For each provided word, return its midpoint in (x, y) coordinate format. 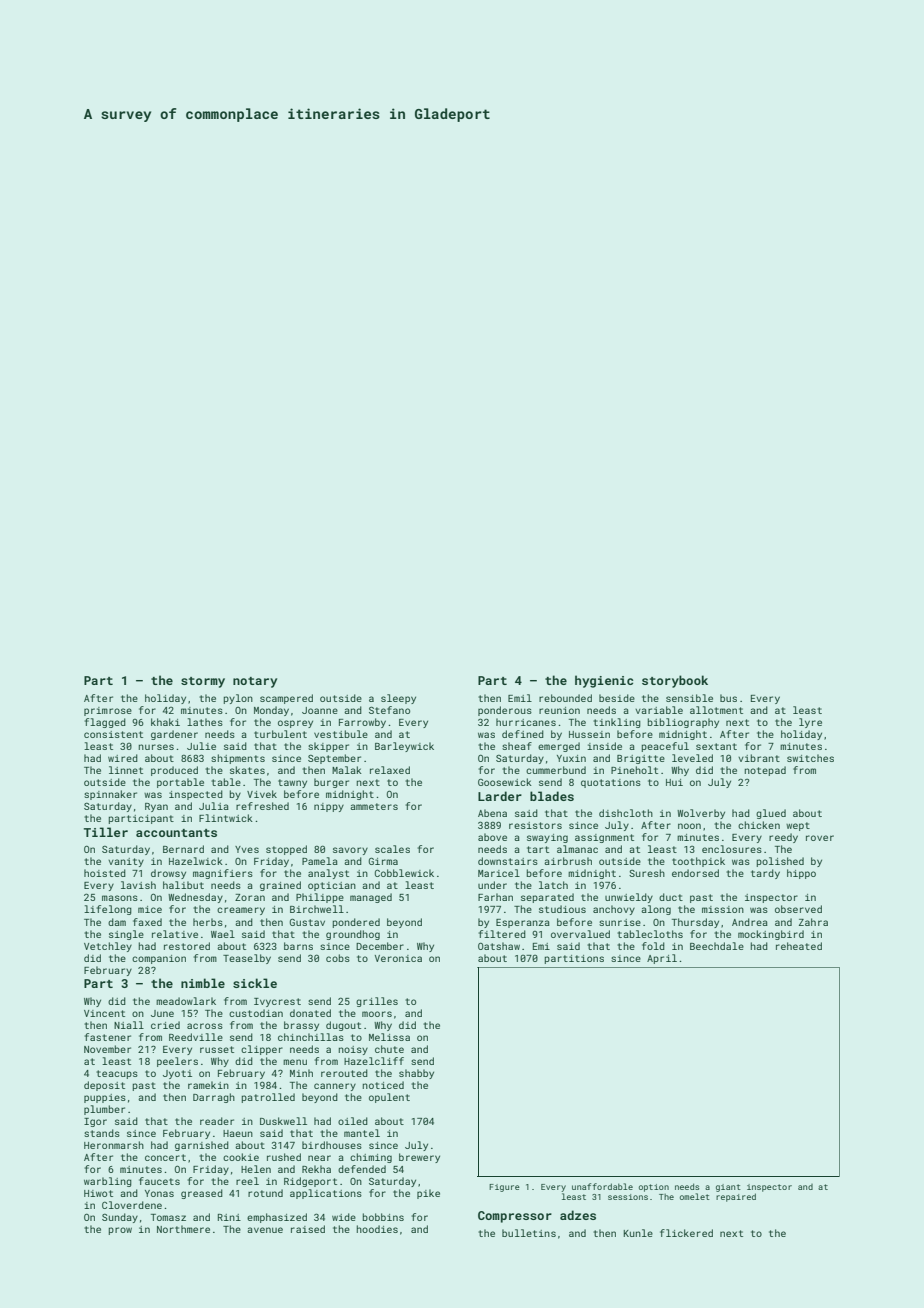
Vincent (104, 1013)
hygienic (604, 681)
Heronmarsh (114, 1145)
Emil (520, 698)
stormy (203, 682)
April (662, 959)
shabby (416, 1074)
